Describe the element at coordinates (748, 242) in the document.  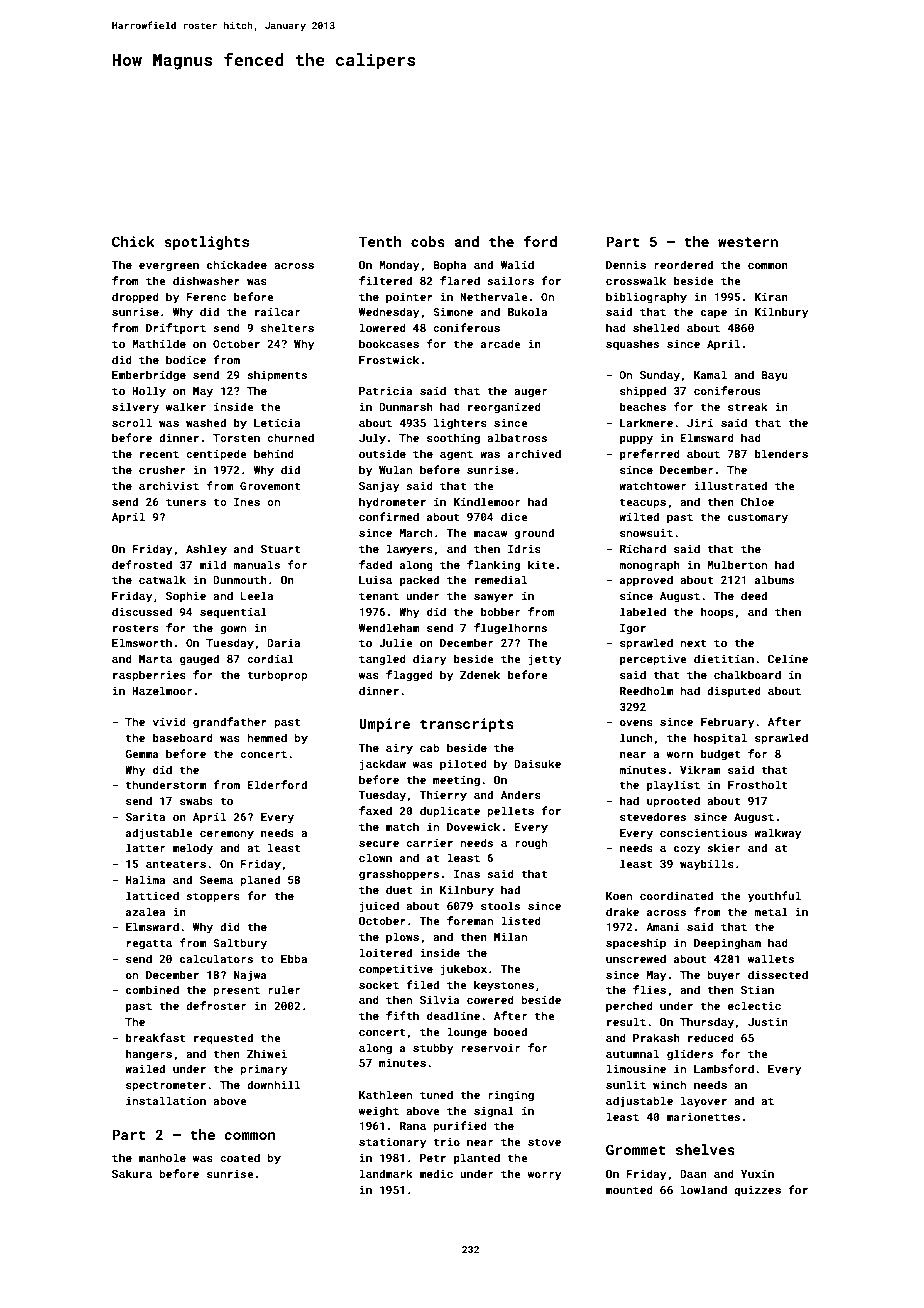
I see `western` at that location.
